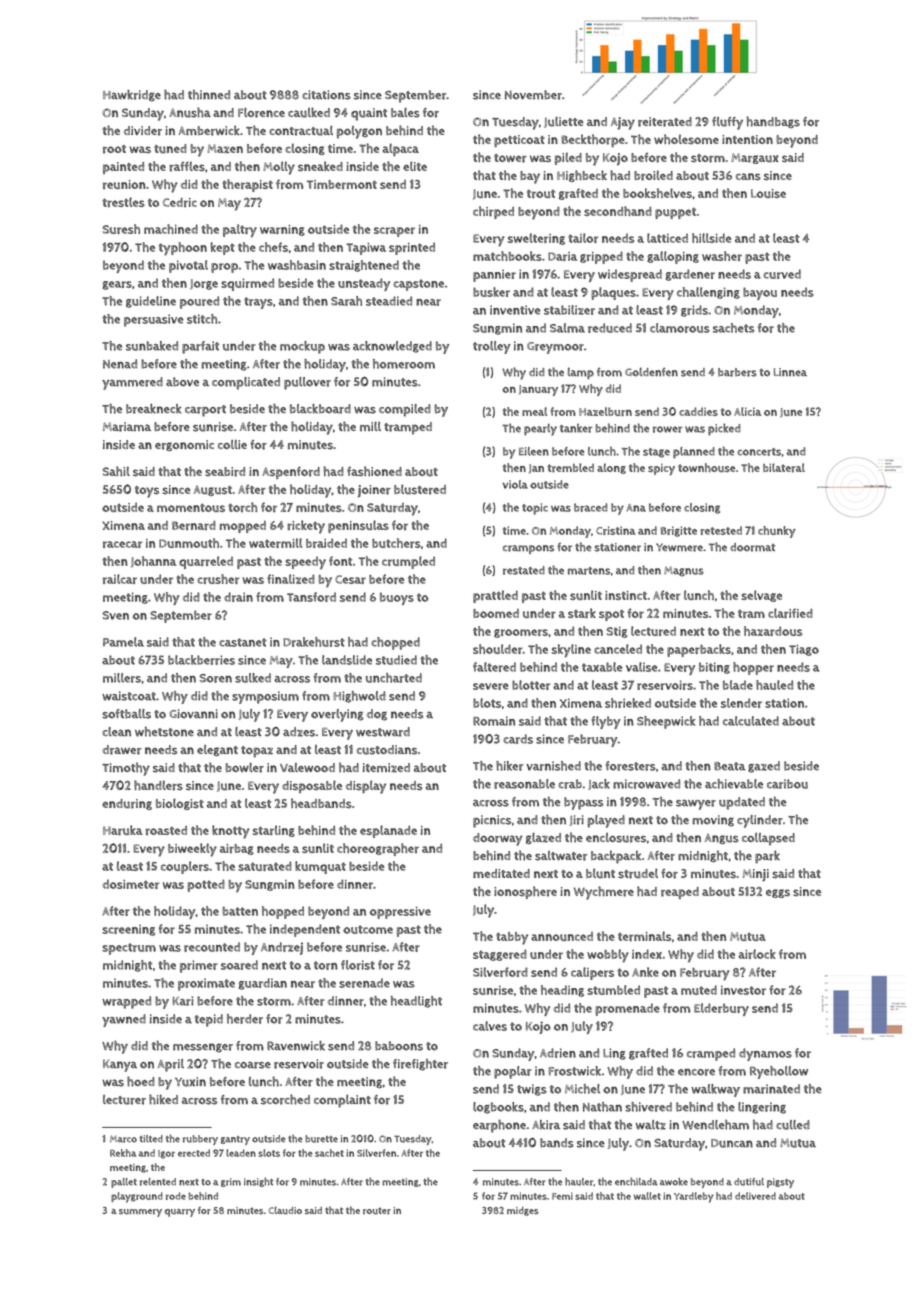 This page has height=1308, width=924. Describe the element at coordinates (563, 122) in the page. I see `Juliette` at that location.
